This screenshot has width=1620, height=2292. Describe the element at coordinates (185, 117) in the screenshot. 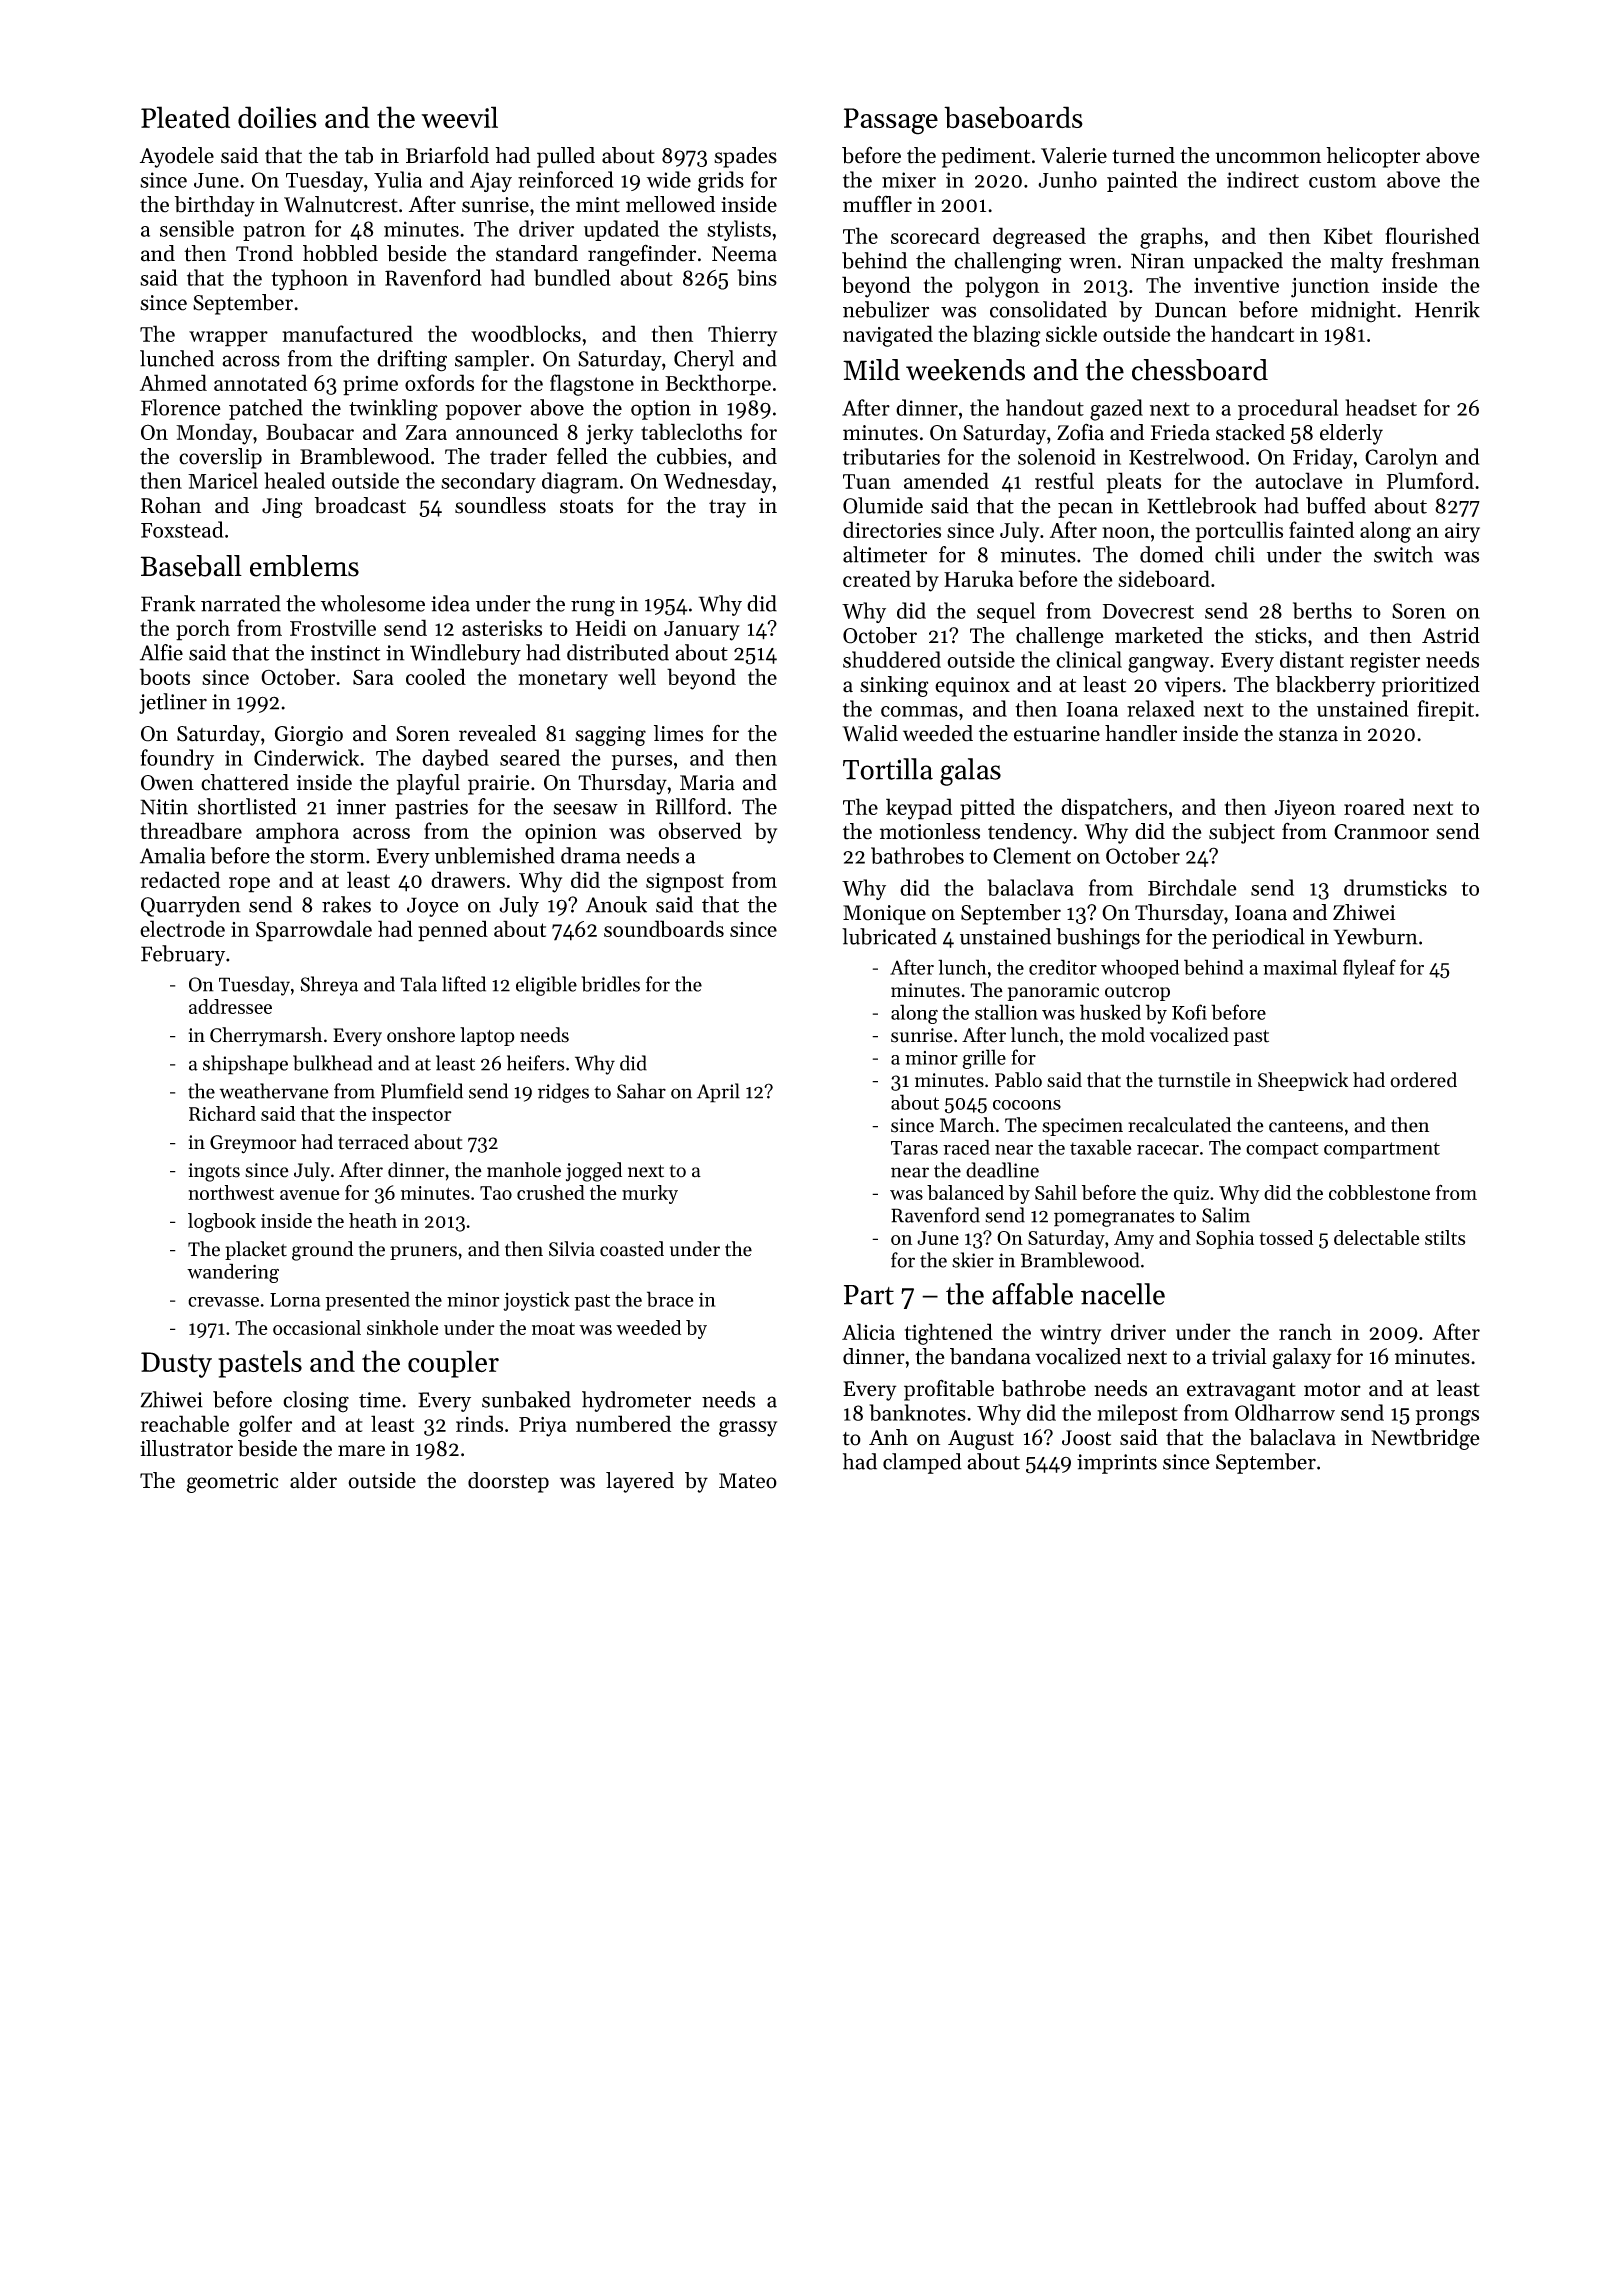

I see `Pleated` at that location.
